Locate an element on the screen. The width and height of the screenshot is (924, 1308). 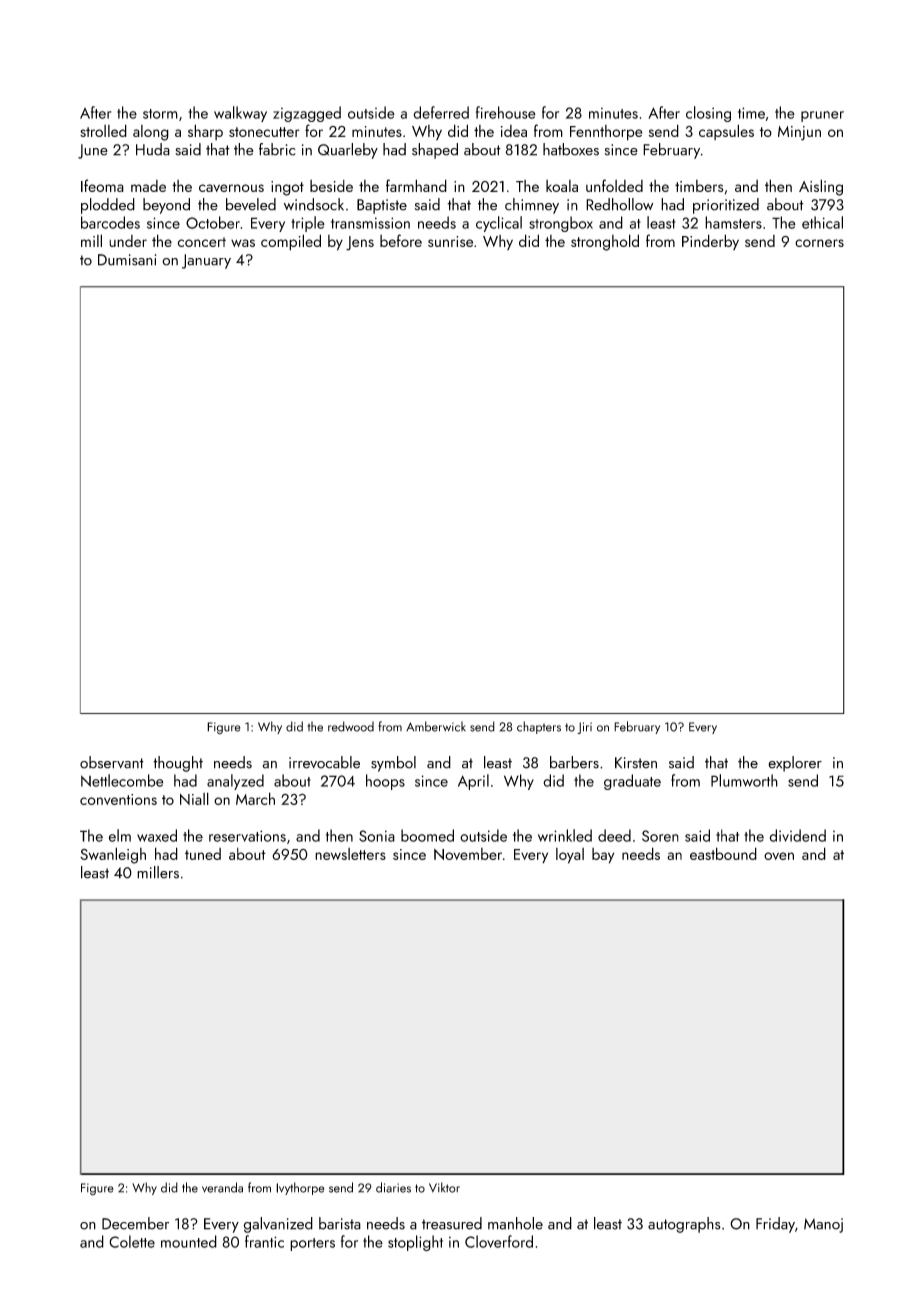
Friday is located at coordinates (775, 1225).
